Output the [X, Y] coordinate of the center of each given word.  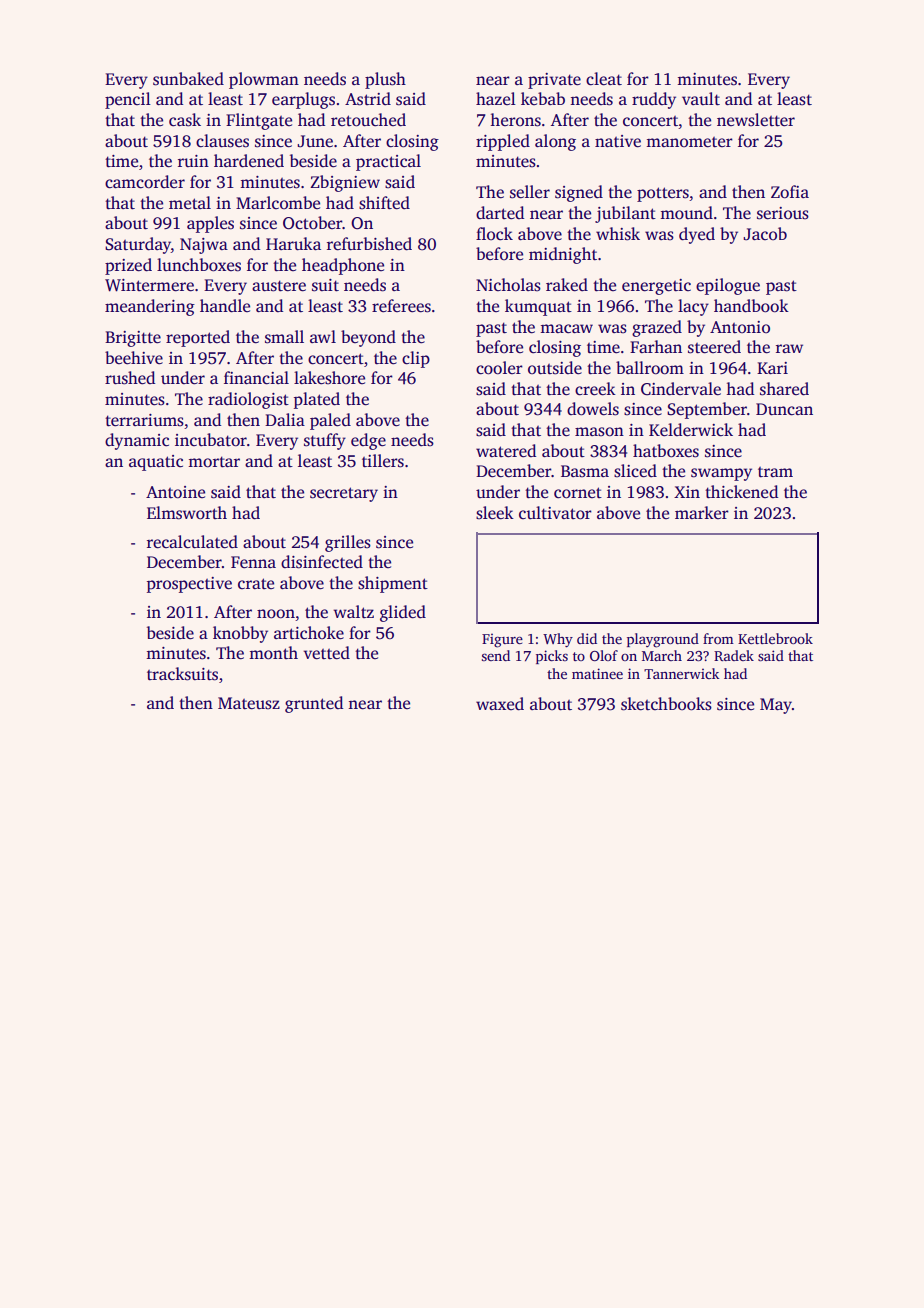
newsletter [756, 120]
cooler [499, 368]
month [274, 653]
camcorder [145, 182]
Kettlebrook [775, 638]
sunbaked [188, 79]
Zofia [790, 192]
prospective [189, 585]
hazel [496, 98]
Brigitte [133, 339]
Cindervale [681, 389]
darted [500, 213]
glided [403, 613]
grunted [314, 704]
